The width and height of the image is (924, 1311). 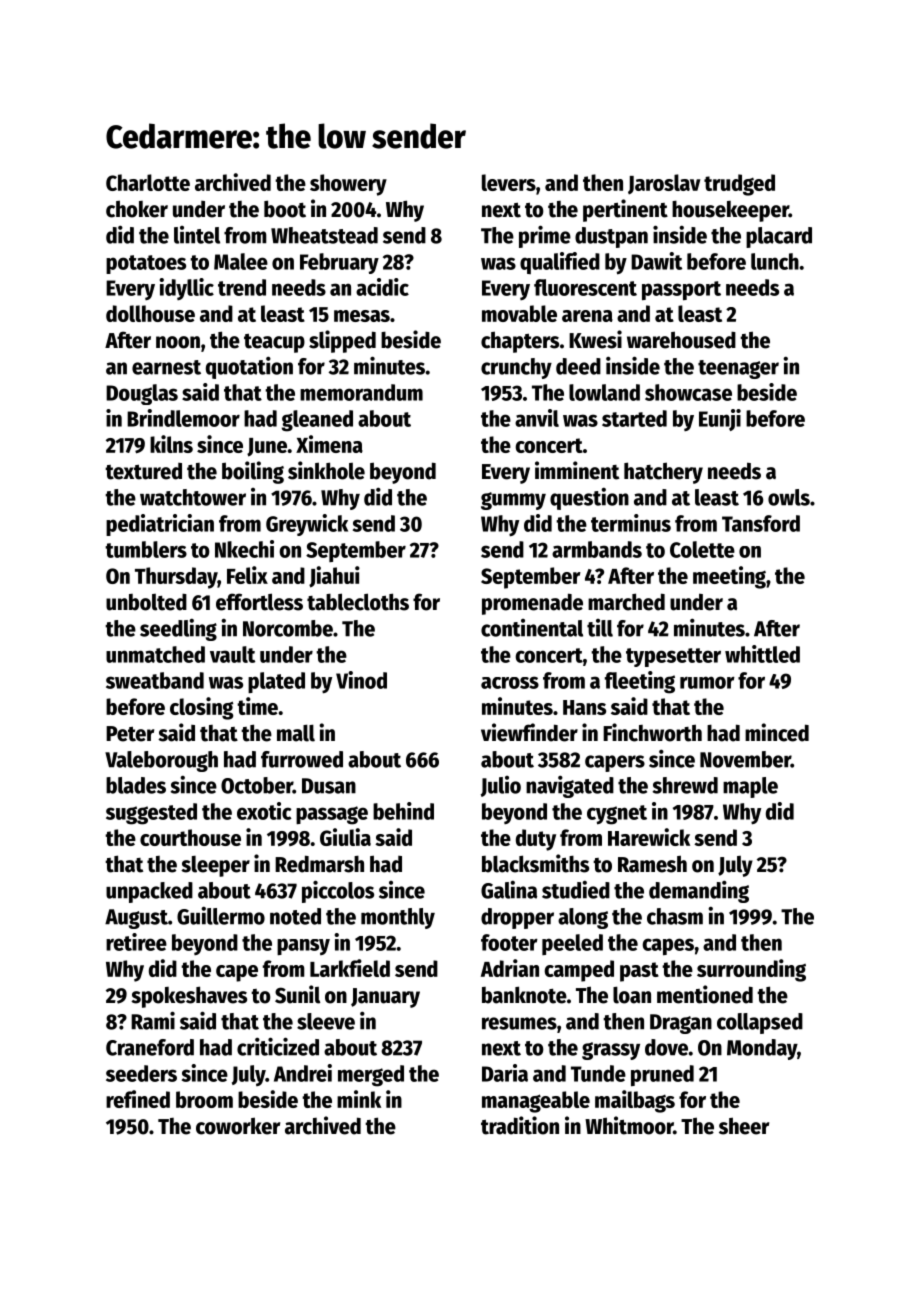 What do you see at coordinates (137, 209) in the image?
I see `choker` at bounding box center [137, 209].
